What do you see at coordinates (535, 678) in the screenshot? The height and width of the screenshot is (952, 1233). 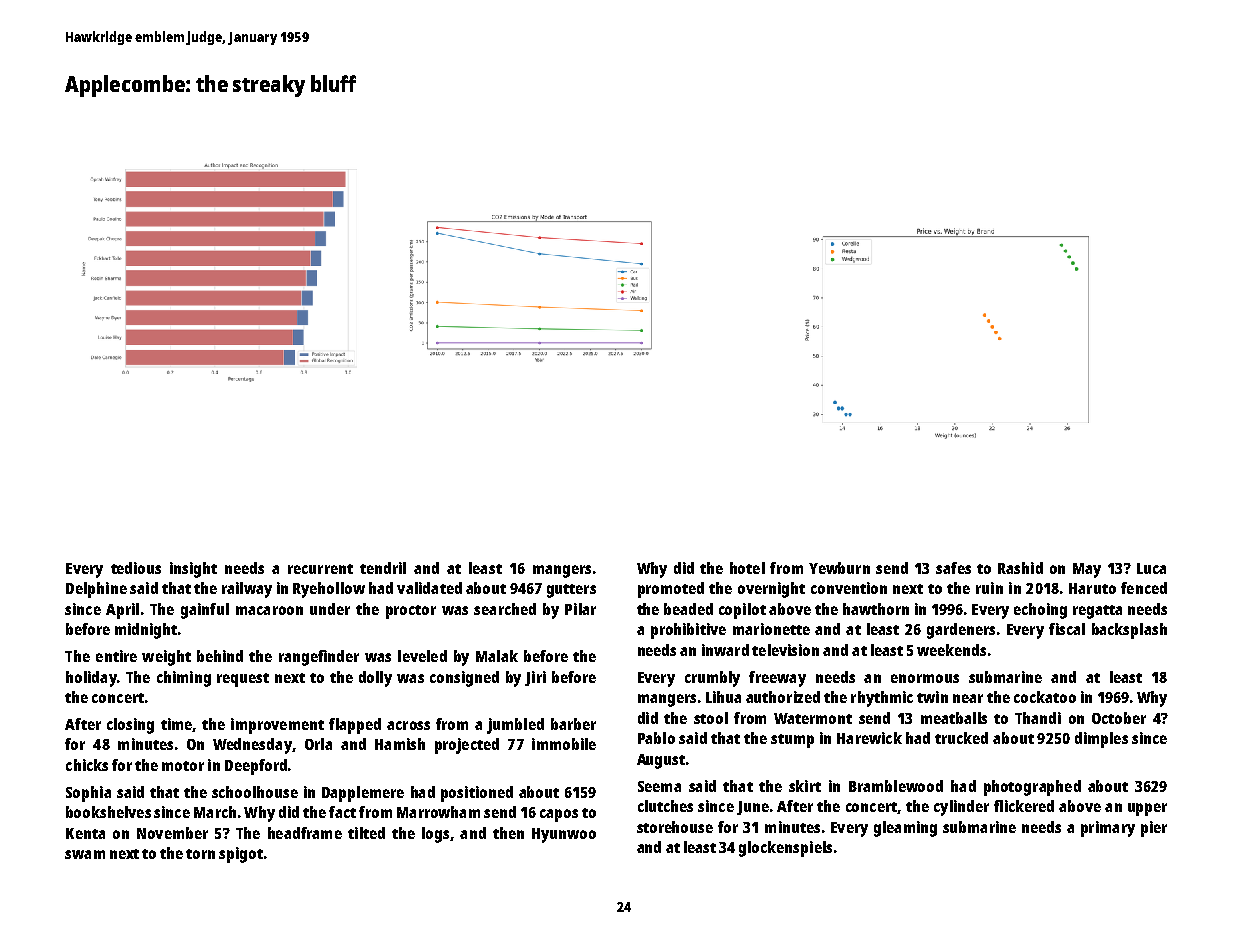 I see `Jiri` at bounding box center [535, 678].
